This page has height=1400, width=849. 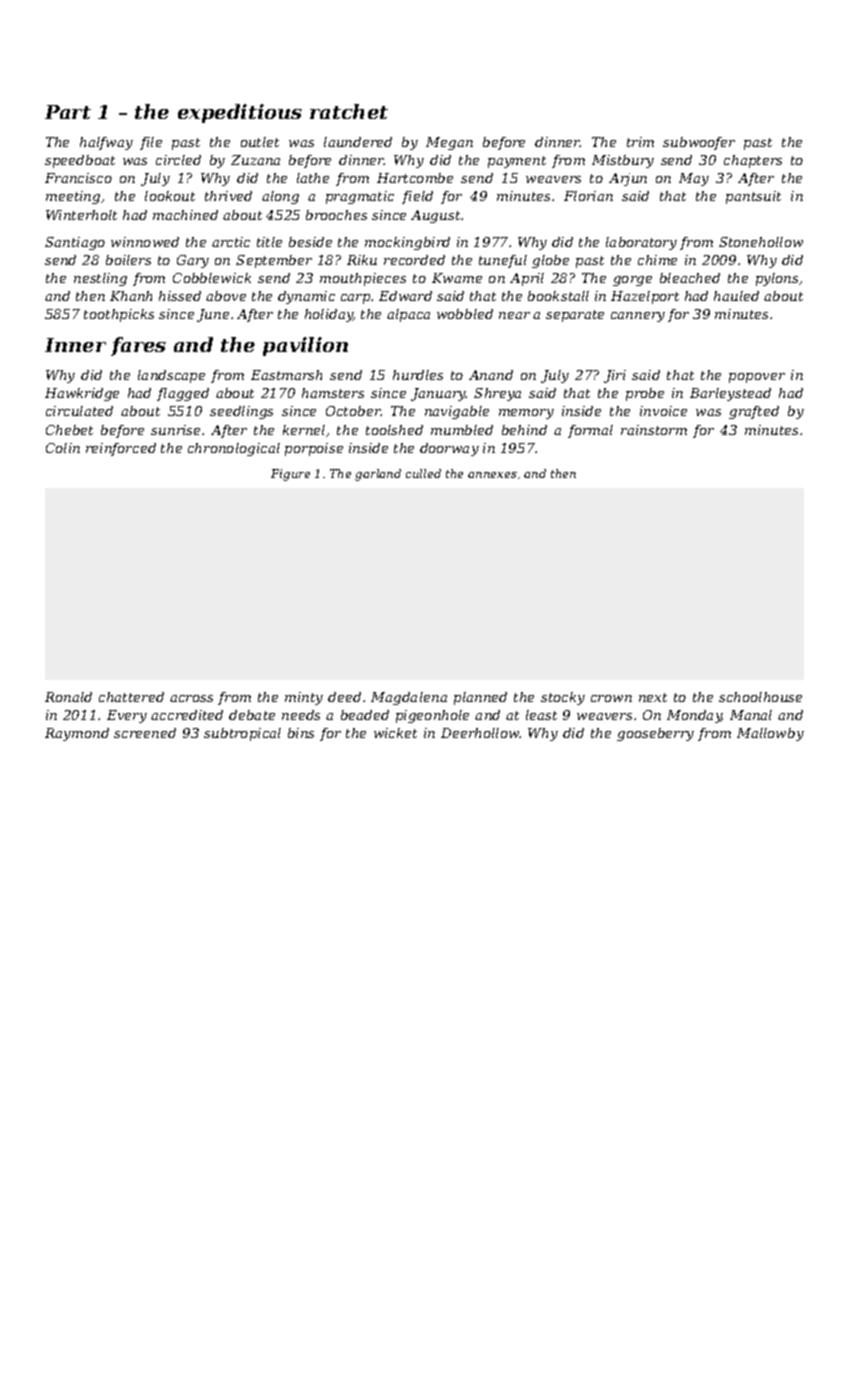 What do you see at coordinates (82, 394) in the page?
I see `Hawkridge` at bounding box center [82, 394].
